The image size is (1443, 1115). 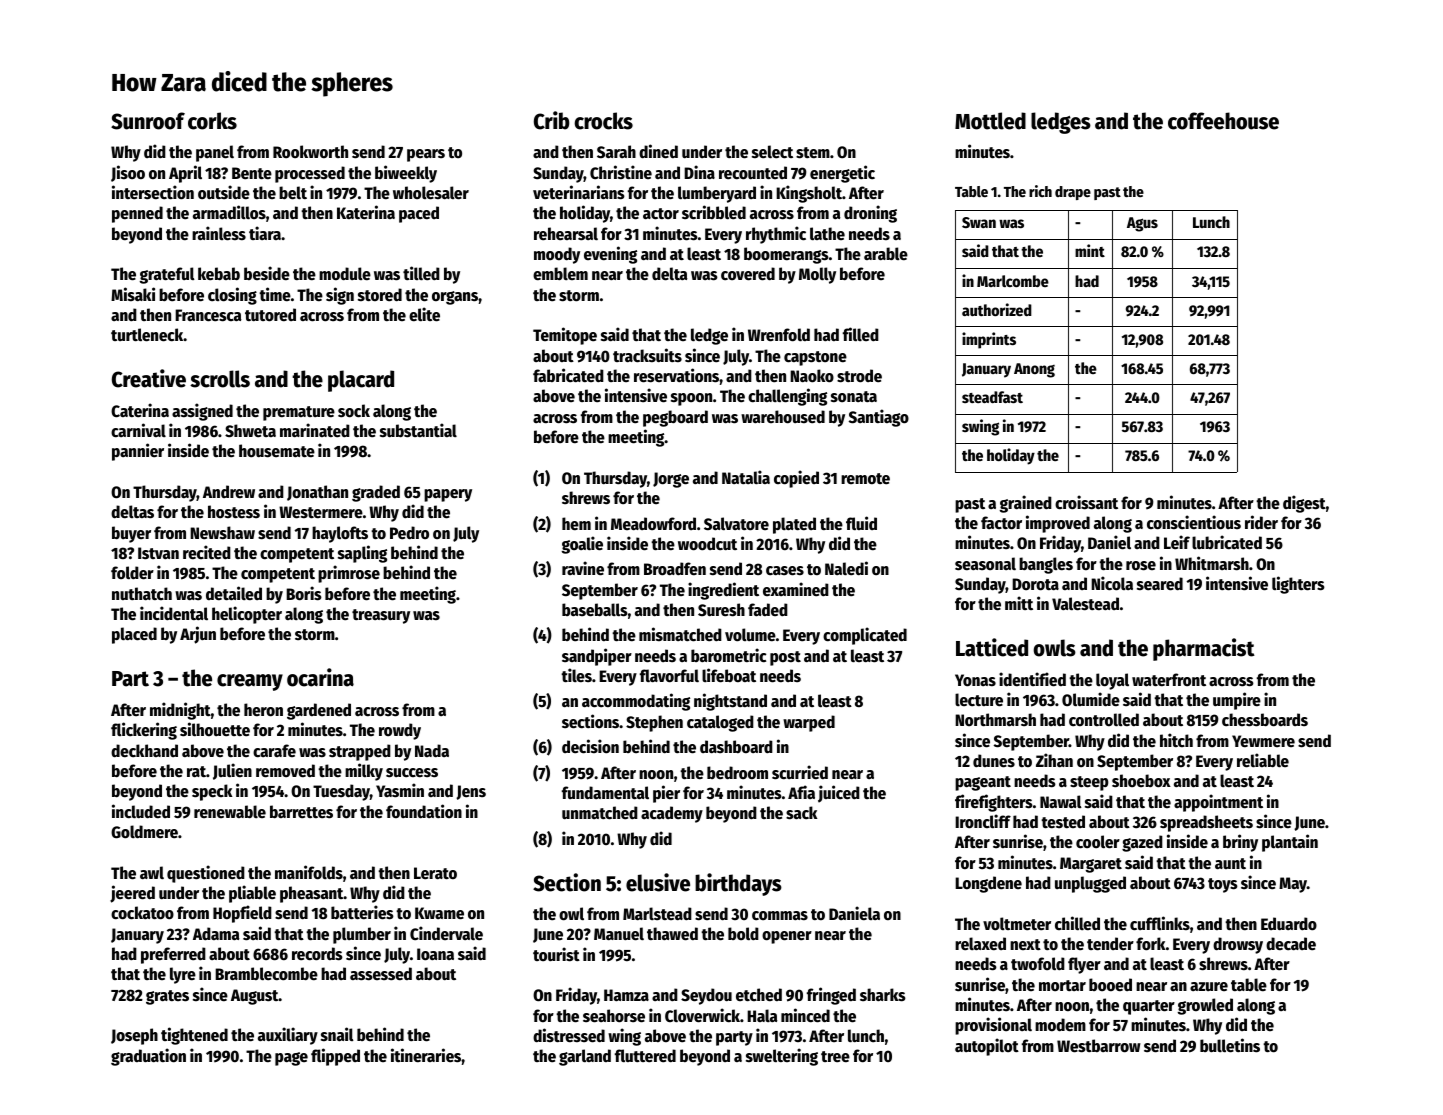 What do you see at coordinates (835, 1057) in the screenshot?
I see `tree` at bounding box center [835, 1057].
